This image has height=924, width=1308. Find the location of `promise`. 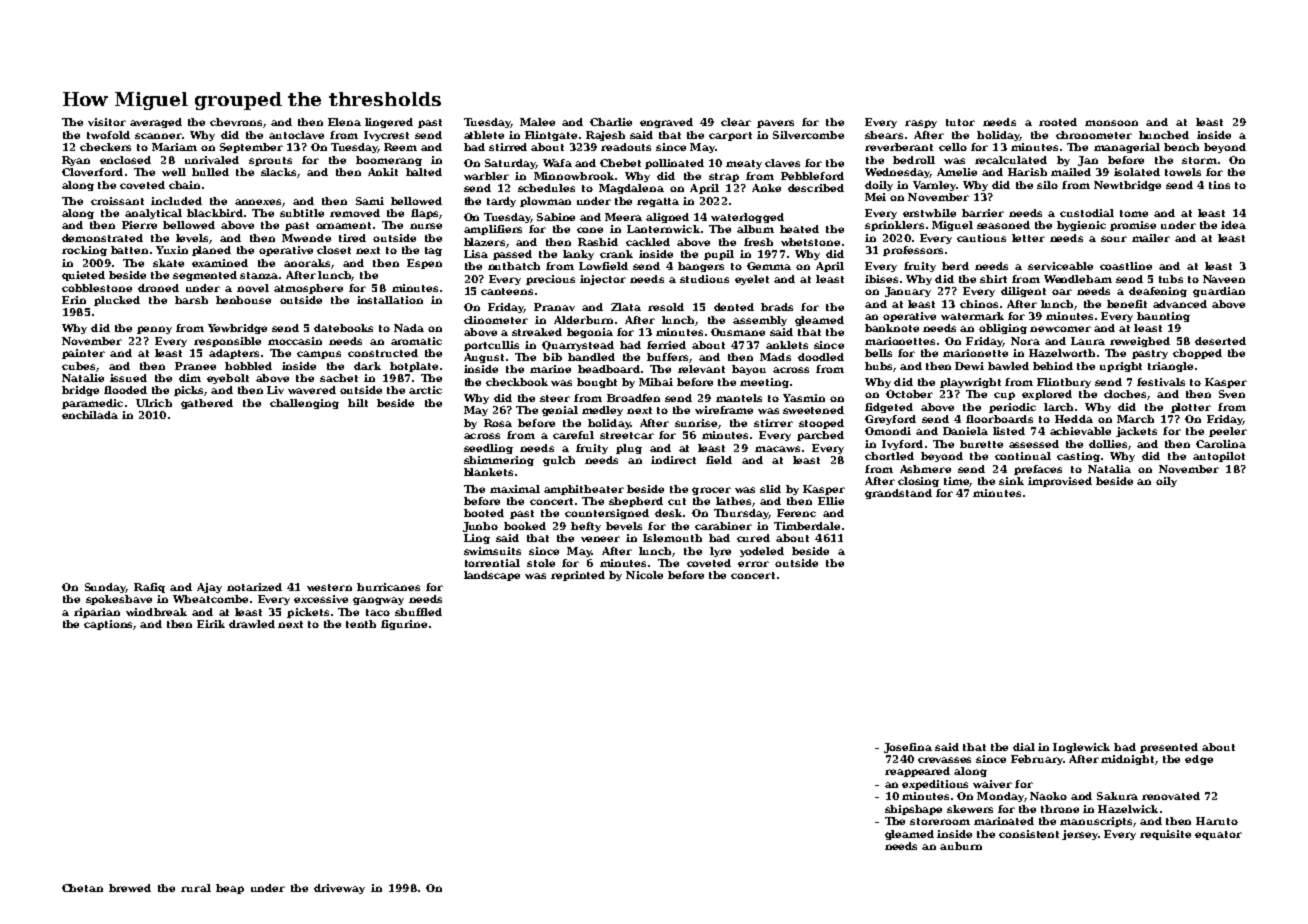

promise is located at coordinates (1133, 226).
